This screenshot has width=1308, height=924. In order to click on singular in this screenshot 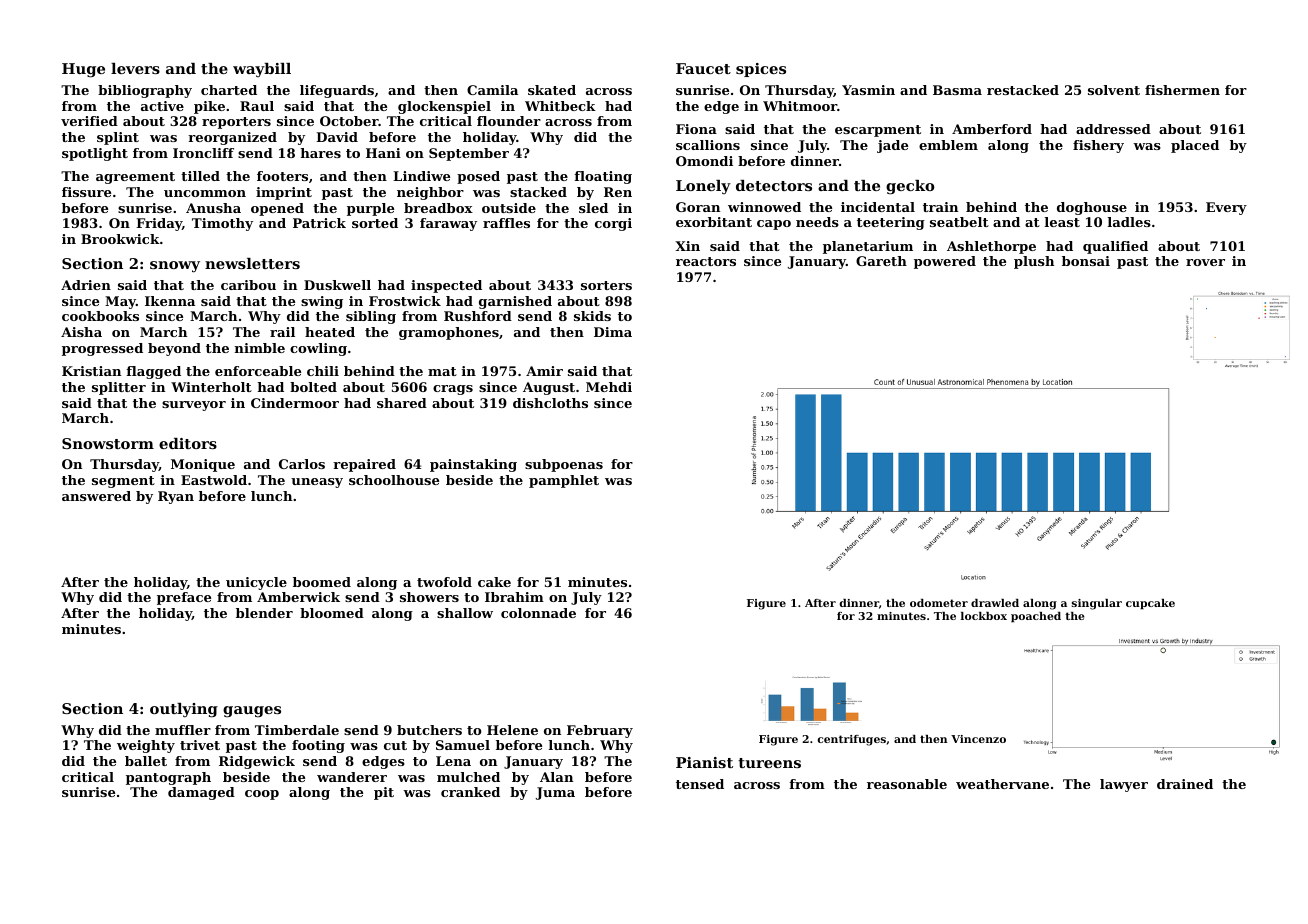, I will do `click(1097, 604)`.
